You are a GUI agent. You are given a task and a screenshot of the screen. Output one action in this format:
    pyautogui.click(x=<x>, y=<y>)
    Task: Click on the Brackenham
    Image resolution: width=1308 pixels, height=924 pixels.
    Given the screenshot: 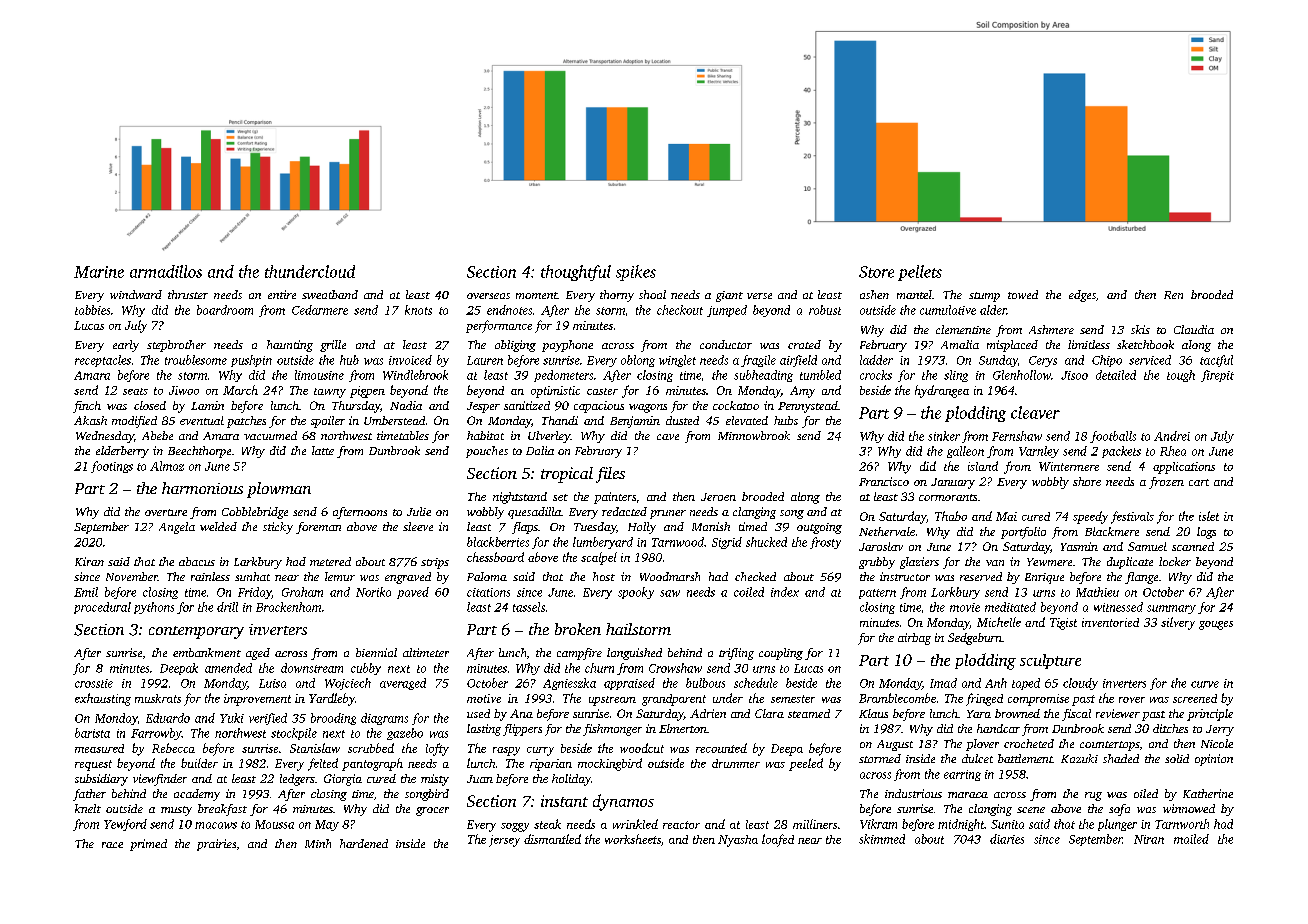 What is the action you would take?
    pyautogui.click(x=288, y=607)
